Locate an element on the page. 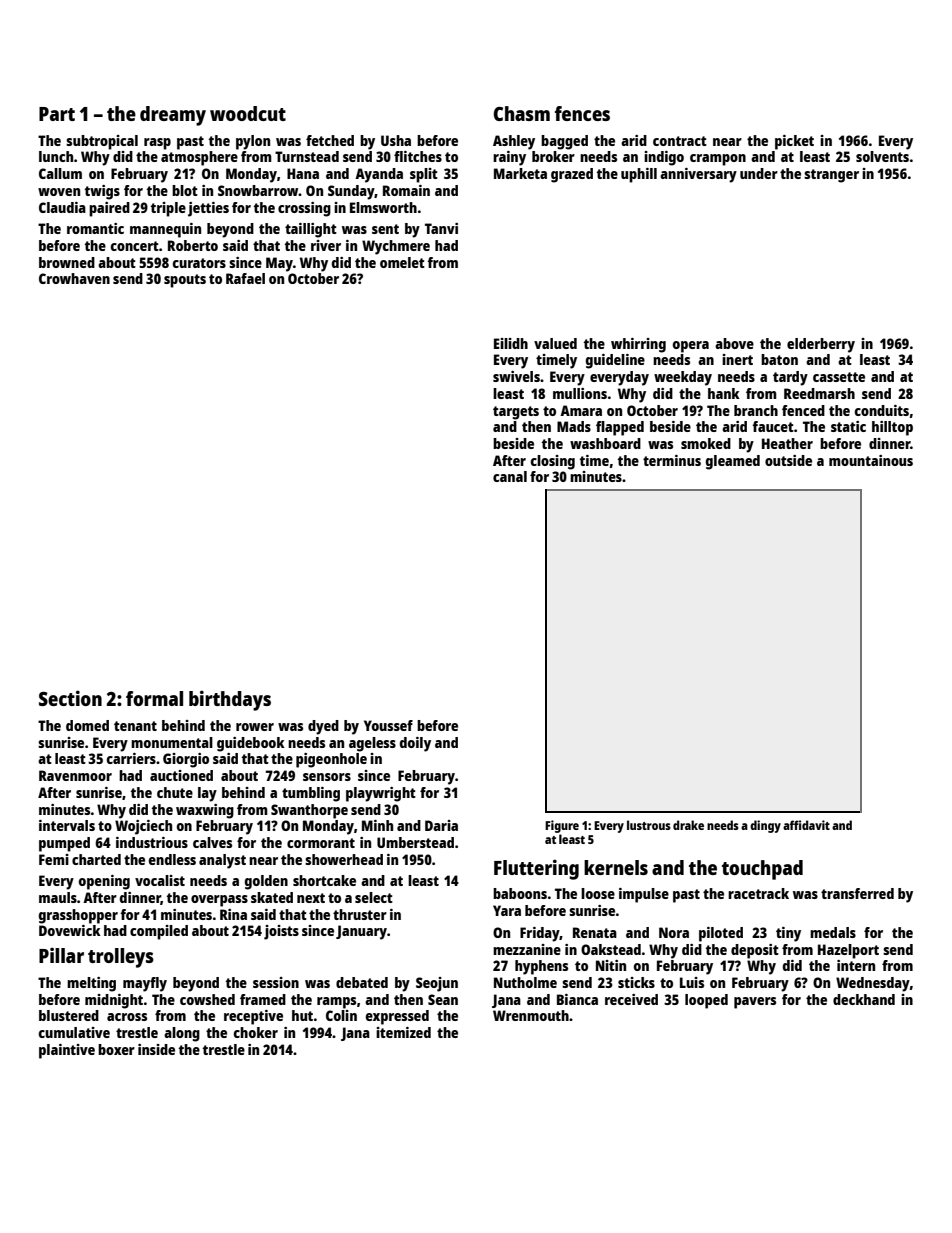 This page has width=952, height=1233. Crowhaven is located at coordinates (74, 278).
